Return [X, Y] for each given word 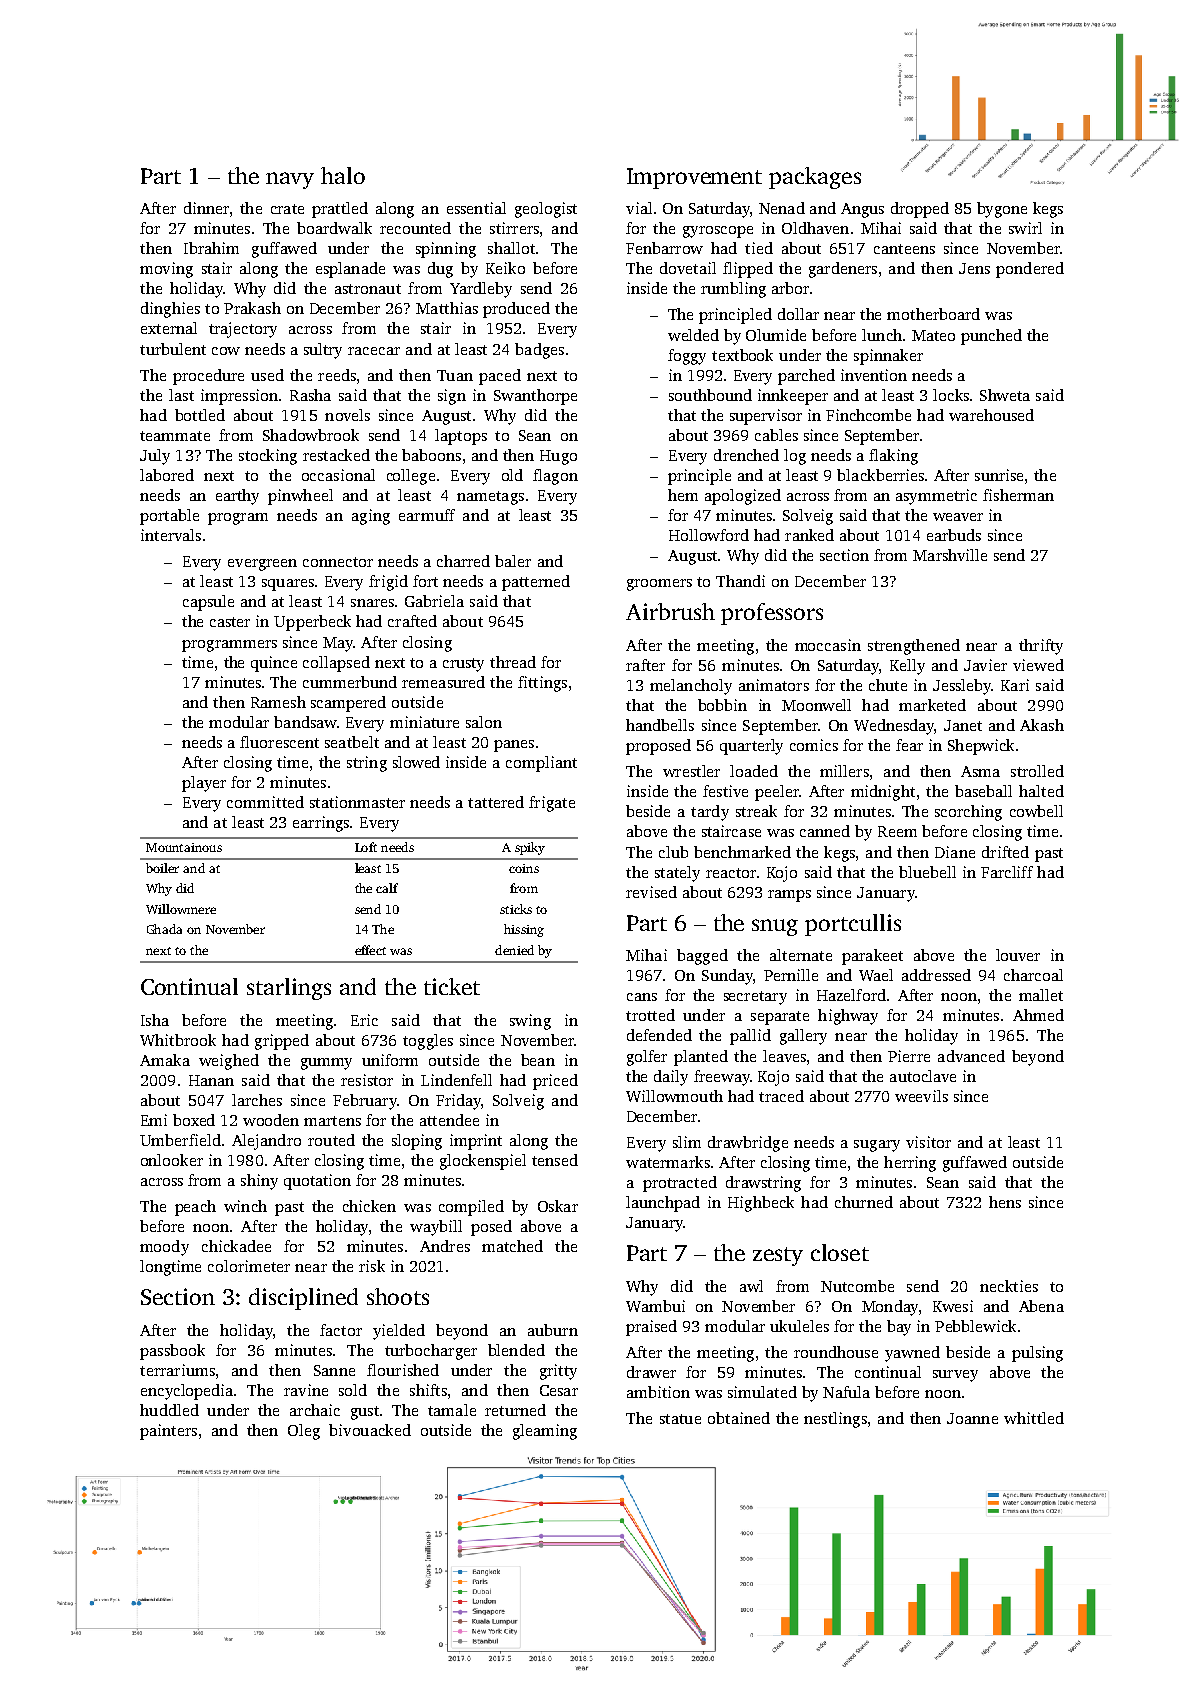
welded [693, 335]
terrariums [177, 1370]
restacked [336, 455]
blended [516, 1350]
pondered [1030, 270]
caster [230, 622]
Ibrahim [211, 248]
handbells [660, 725]
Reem [897, 831]
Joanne [972, 1418]
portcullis [853, 925]
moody [164, 1248]
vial [639, 208]
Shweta [1005, 395]
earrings [321, 824]
